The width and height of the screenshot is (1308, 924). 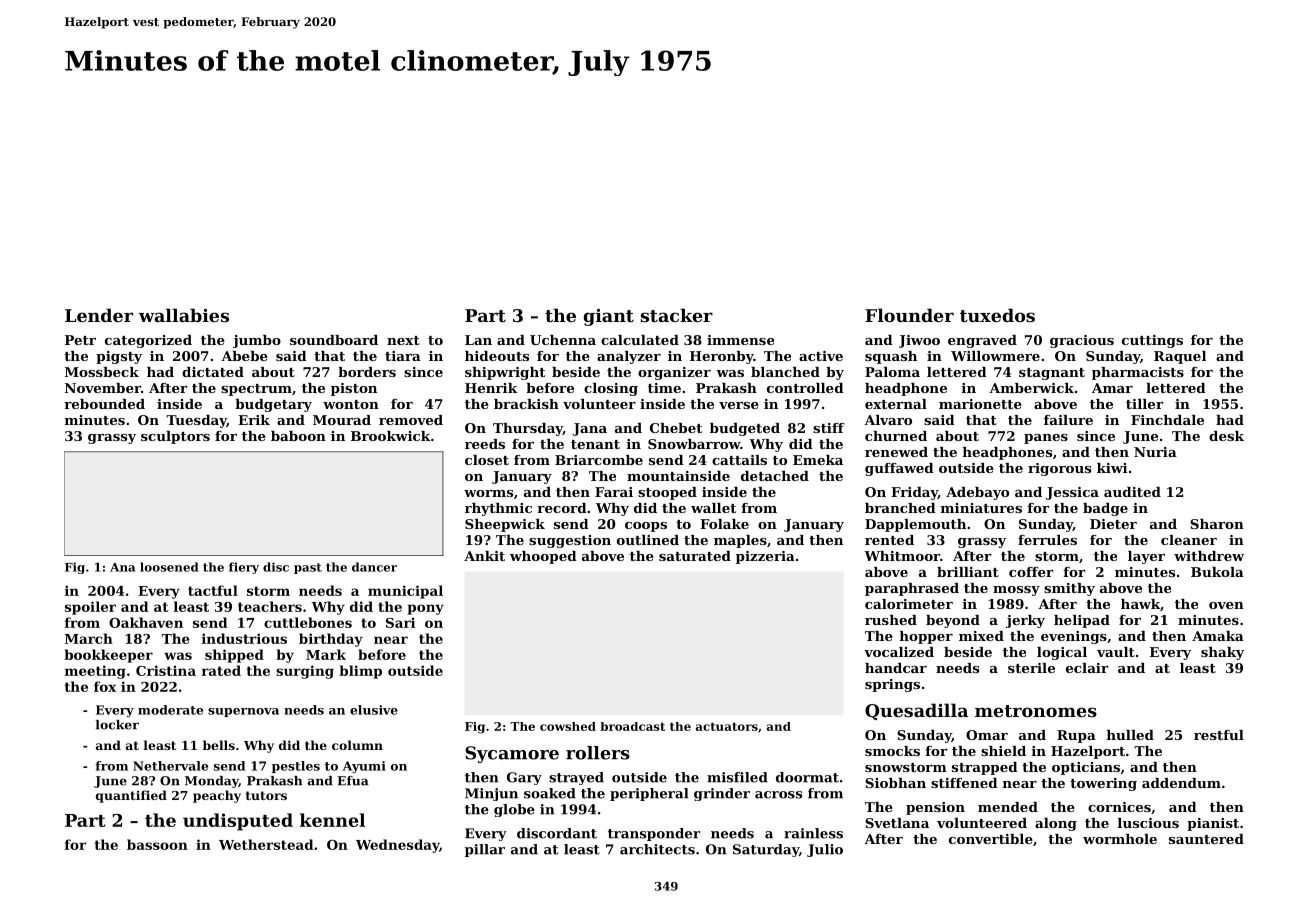 What do you see at coordinates (169, 567) in the screenshot?
I see `loosened` at bounding box center [169, 567].
